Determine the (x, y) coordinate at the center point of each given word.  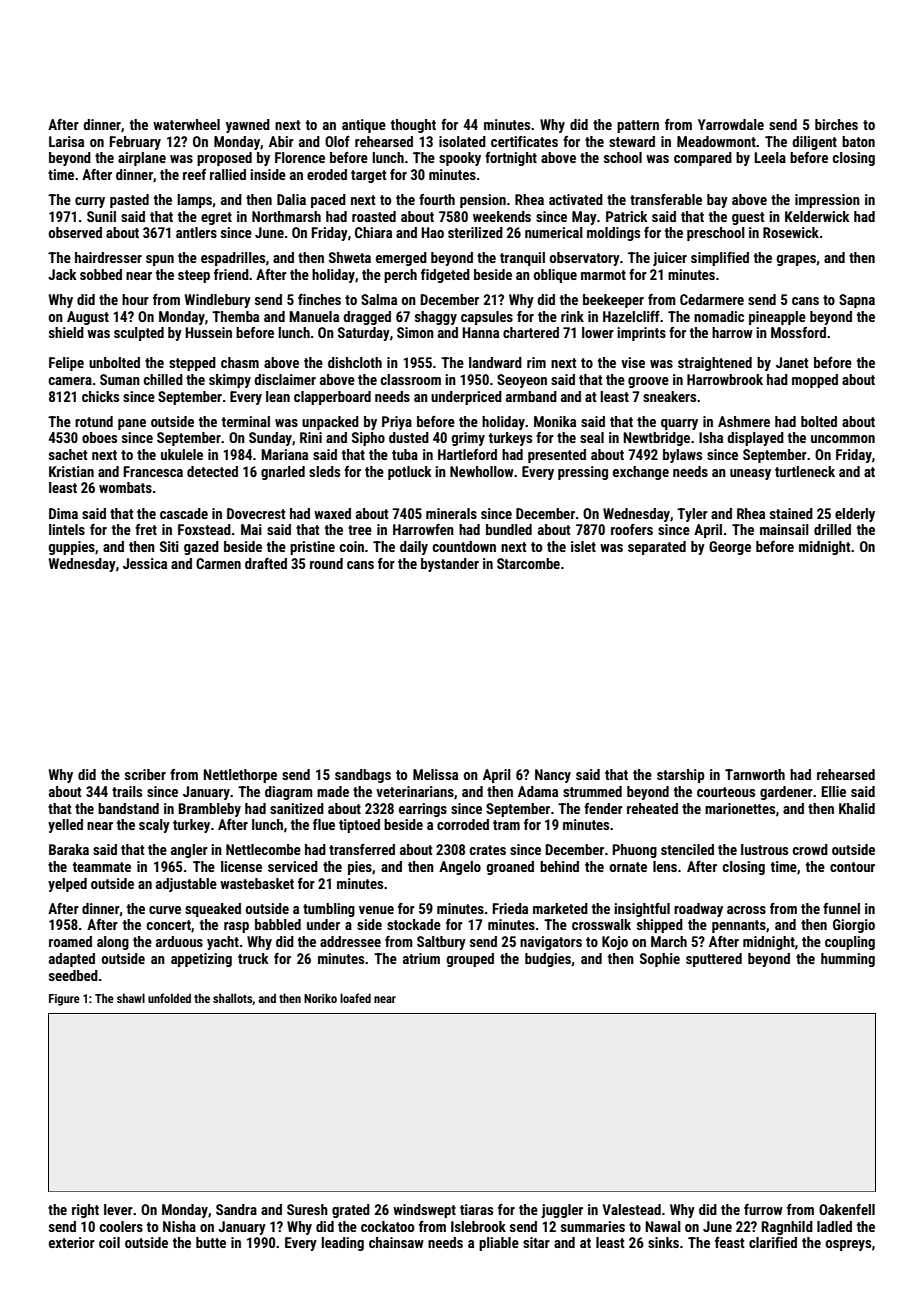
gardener (786, 793)
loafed (355, 998)
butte (211, 1242)
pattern (638, 126)
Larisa (66, 141)
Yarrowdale (731, 124)
